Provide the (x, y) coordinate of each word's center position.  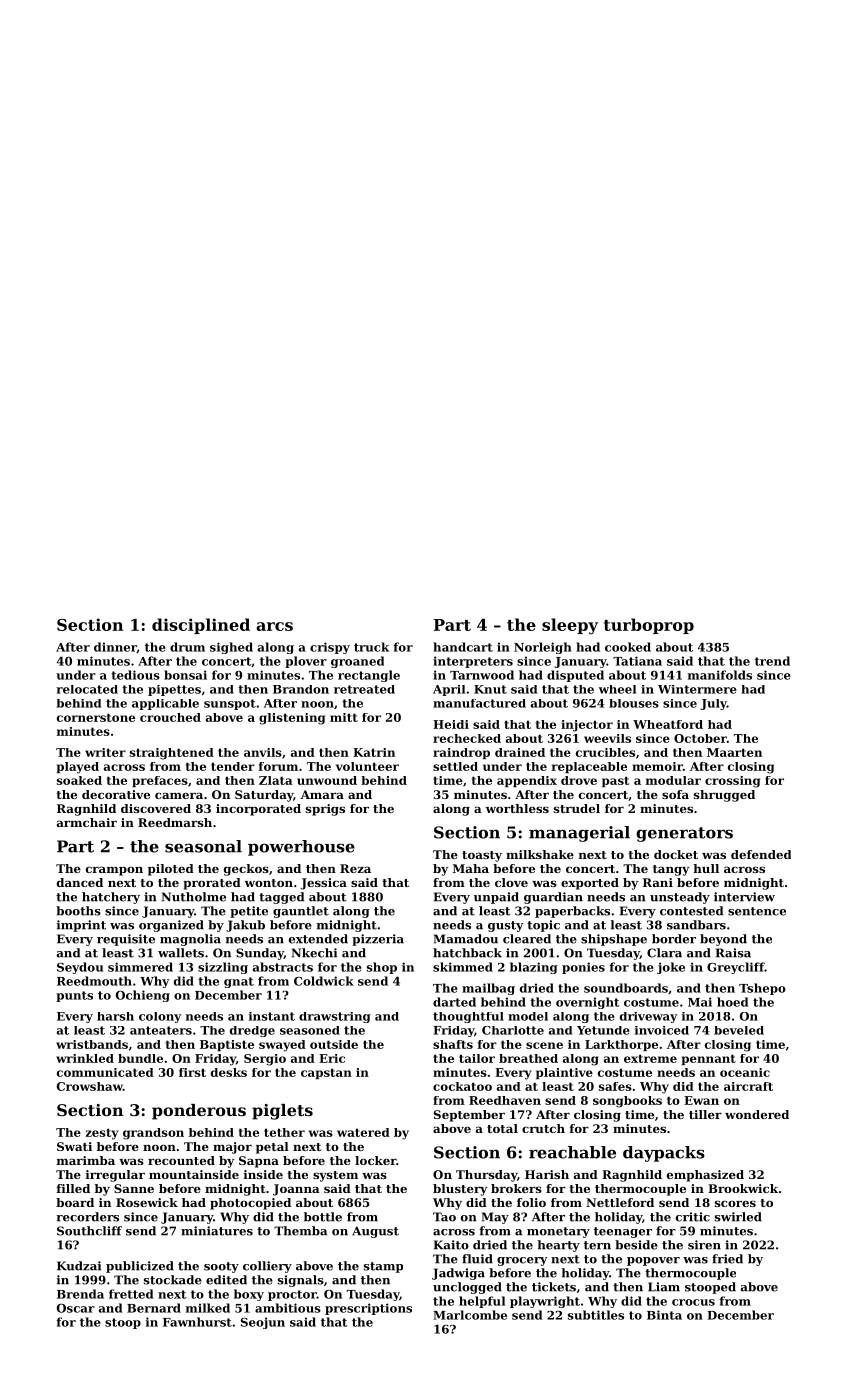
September (469, 1116)
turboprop (649, 626)
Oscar (76, 1308)
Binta (664, 1315)
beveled (739, 1030)
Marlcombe (470, 1315)
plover (306, 662)
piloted (171, 870)
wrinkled (85, 1058)
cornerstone (96, 717)
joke (671, 968)
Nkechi (314, 953)
